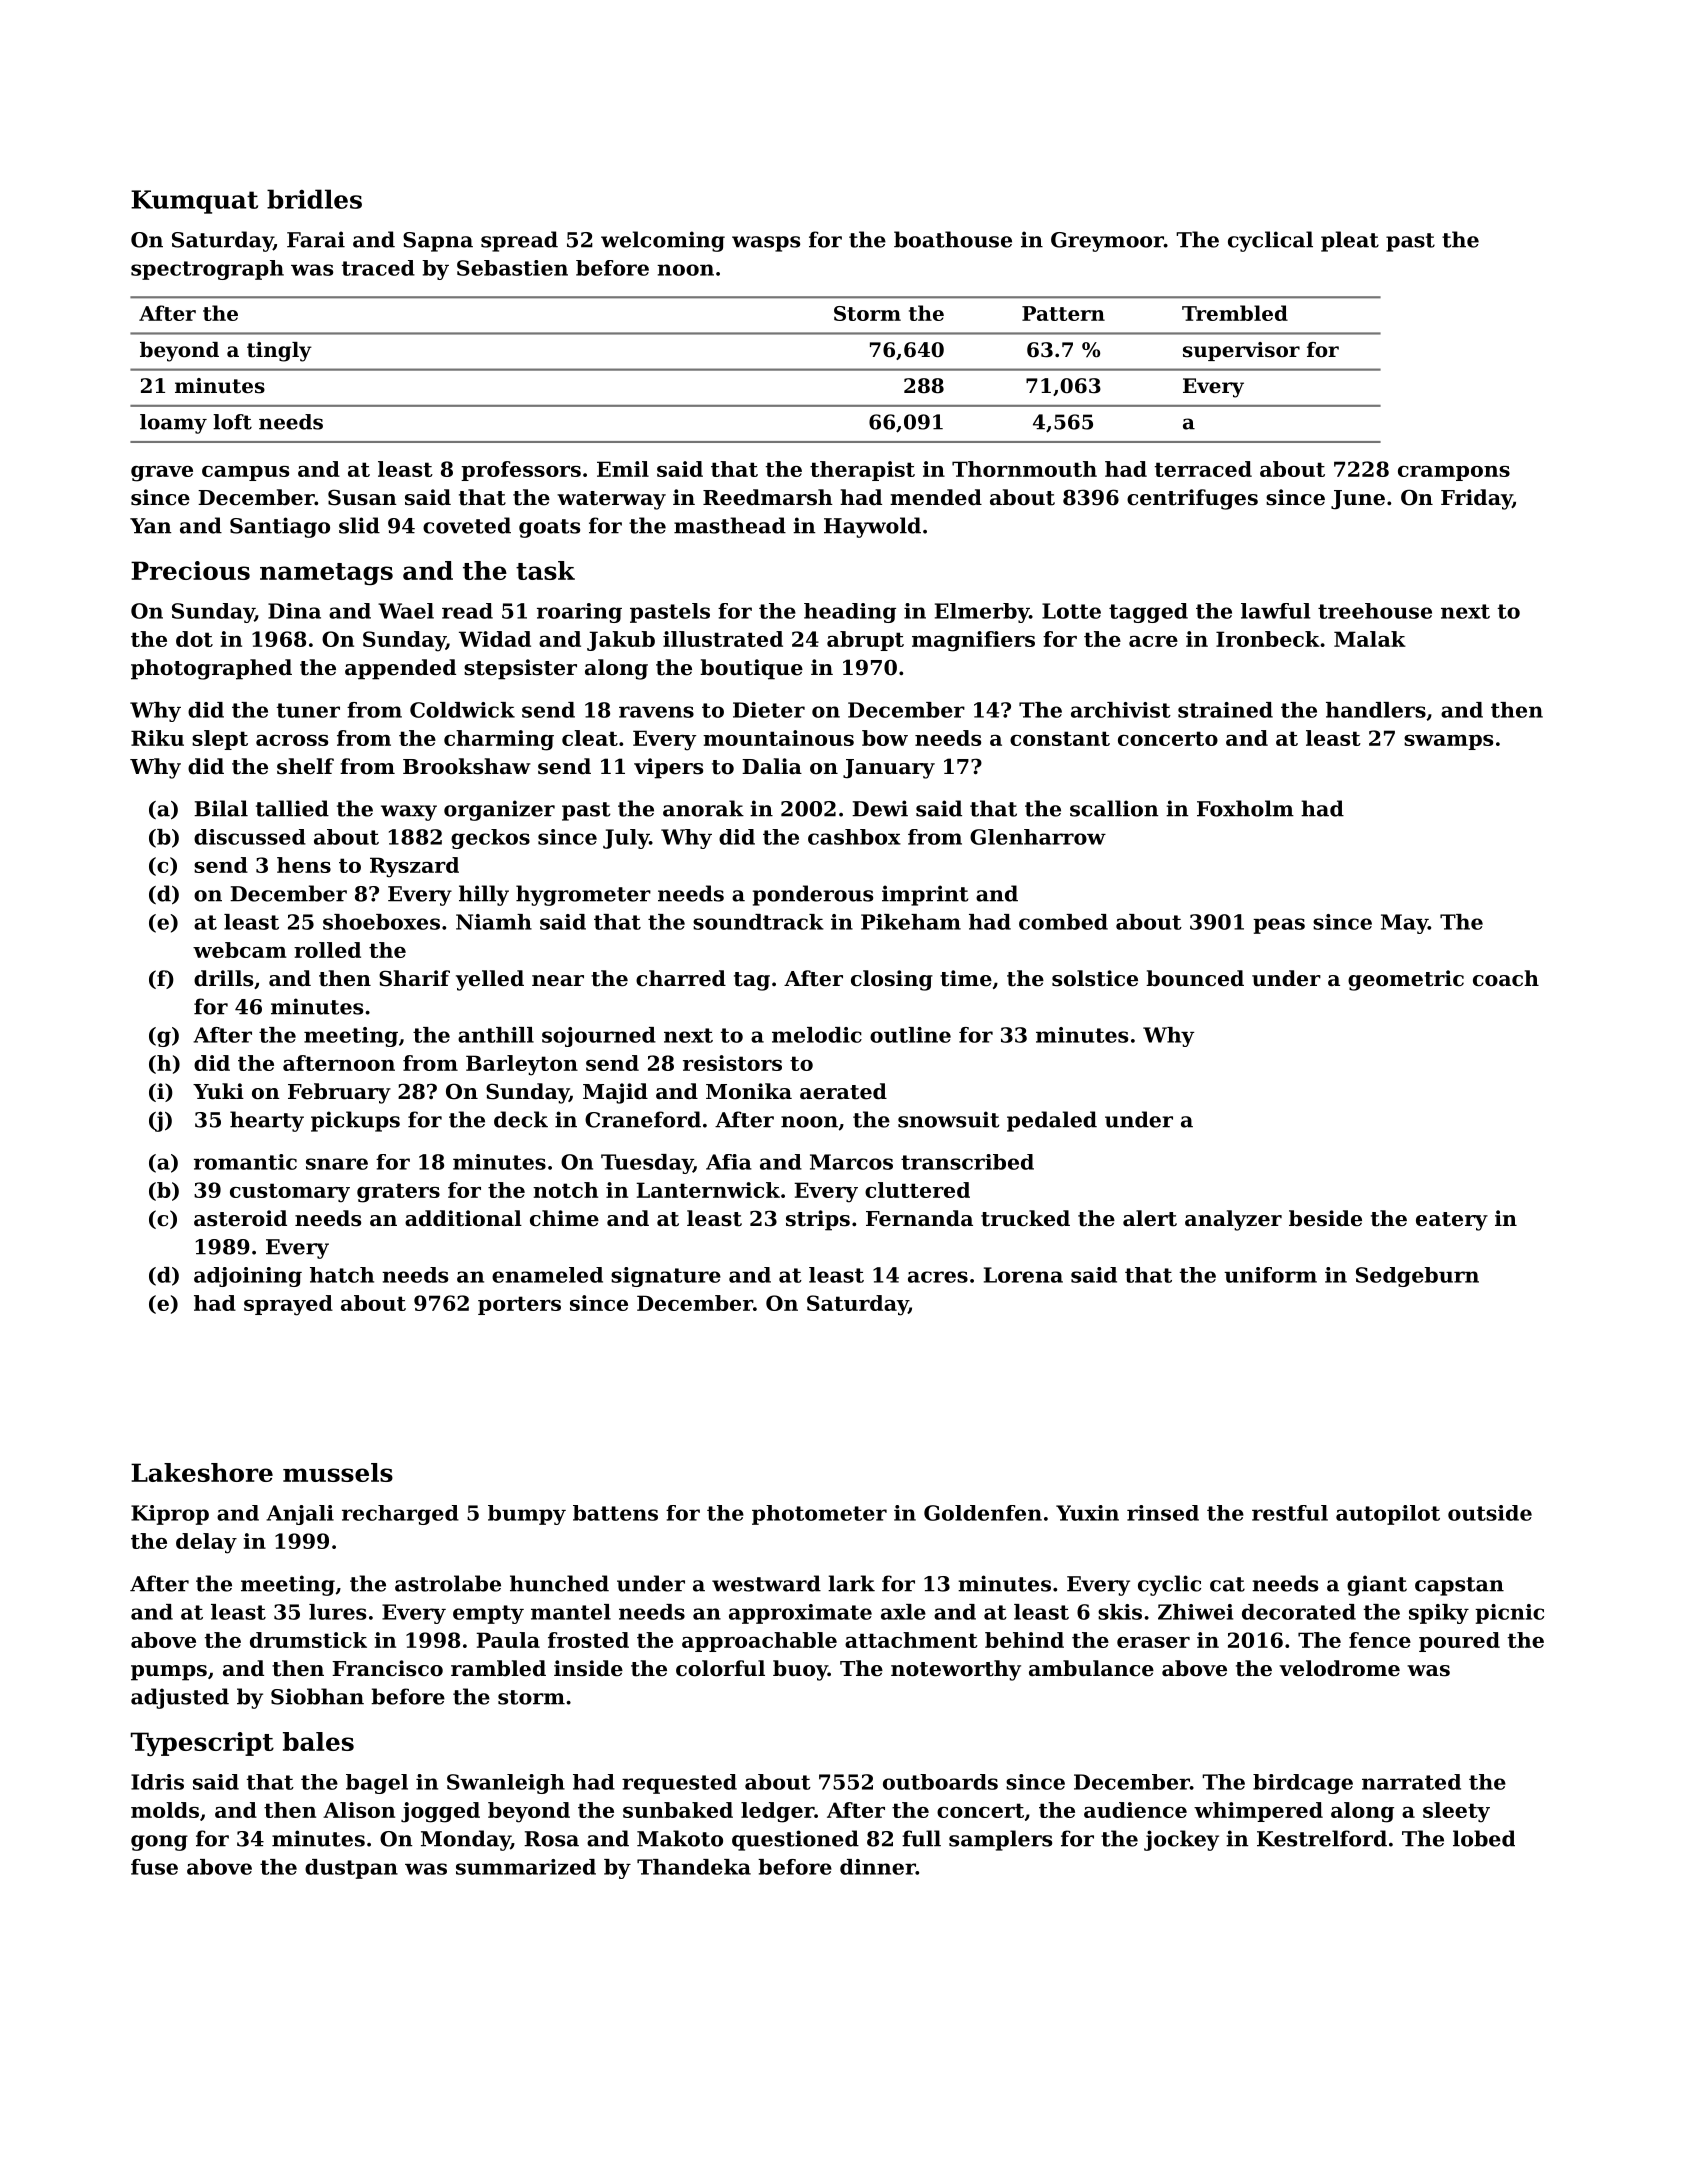  What do you see at coordinates (766, 244) in the page?
I see `wasps` at bounding box center [766, 244].
